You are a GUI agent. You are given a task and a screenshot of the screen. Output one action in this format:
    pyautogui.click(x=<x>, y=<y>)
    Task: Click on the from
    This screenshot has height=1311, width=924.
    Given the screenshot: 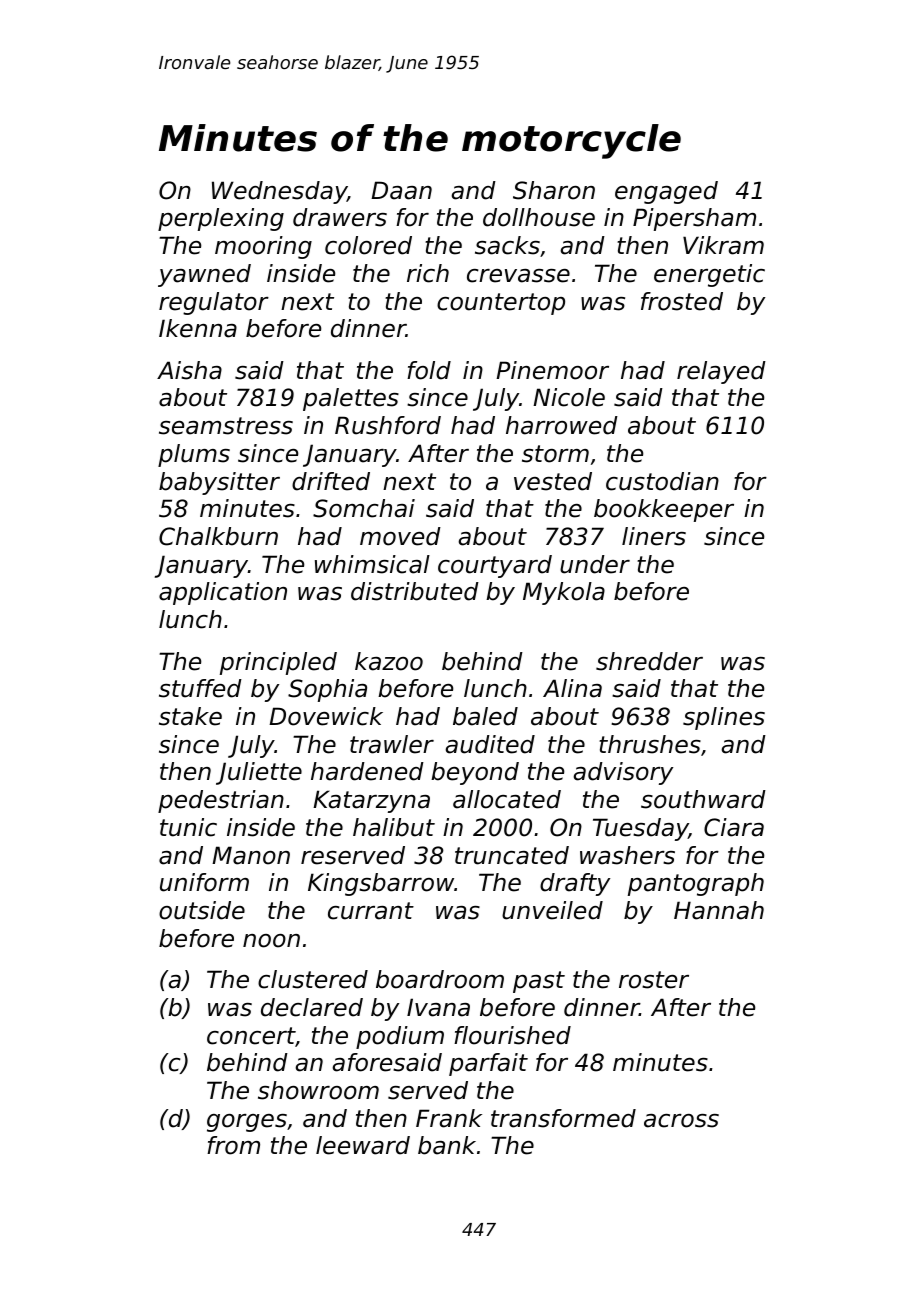 What is the action you would take?
    pyautogui.click(x=233, y=1145)
